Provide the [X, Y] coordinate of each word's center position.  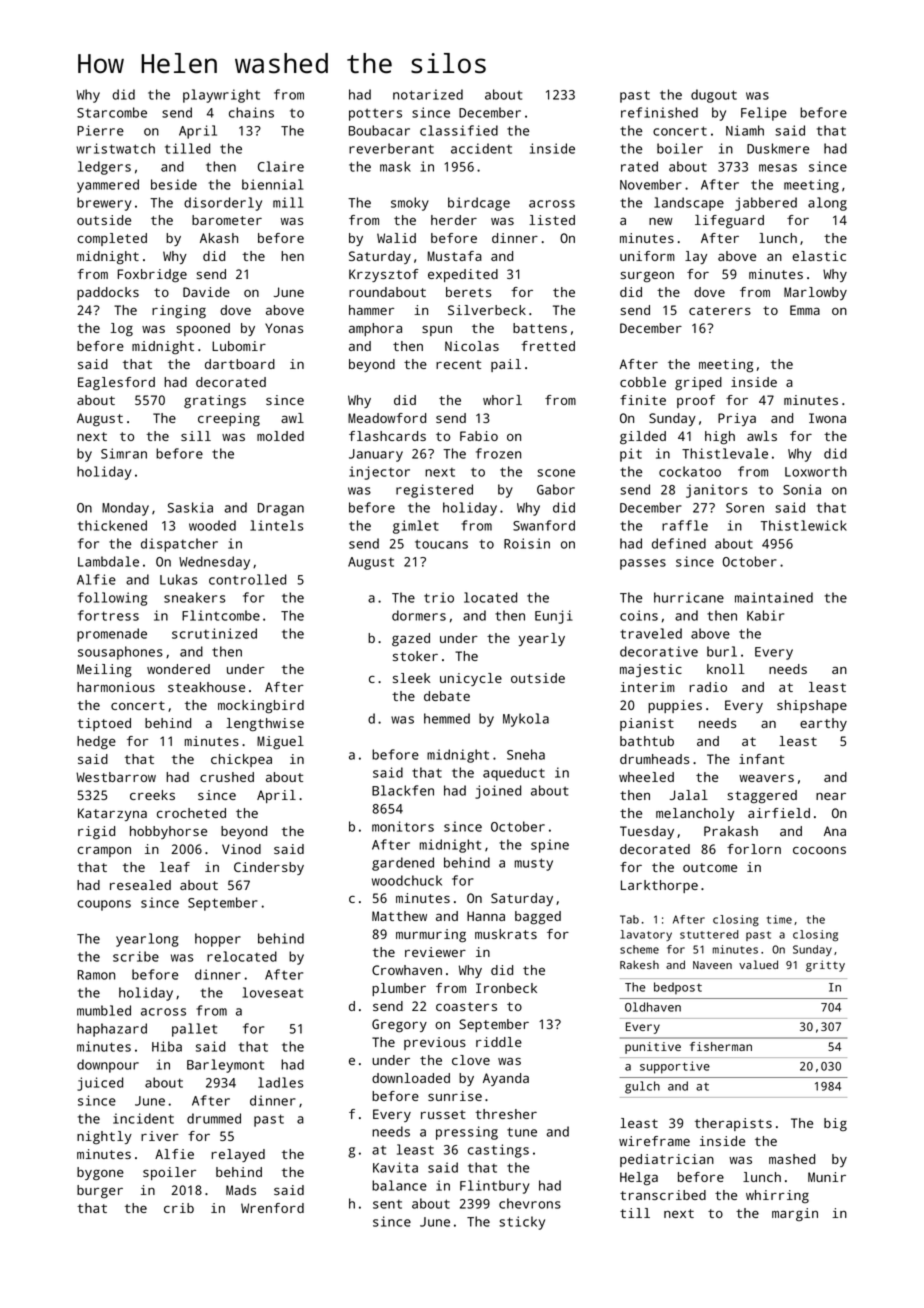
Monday [125, 509]
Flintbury [495, 1187]
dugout [714, 96]
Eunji [554, 617]
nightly [104, 1137]
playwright [221, 96]
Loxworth [816, 471]
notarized [428, 94]
